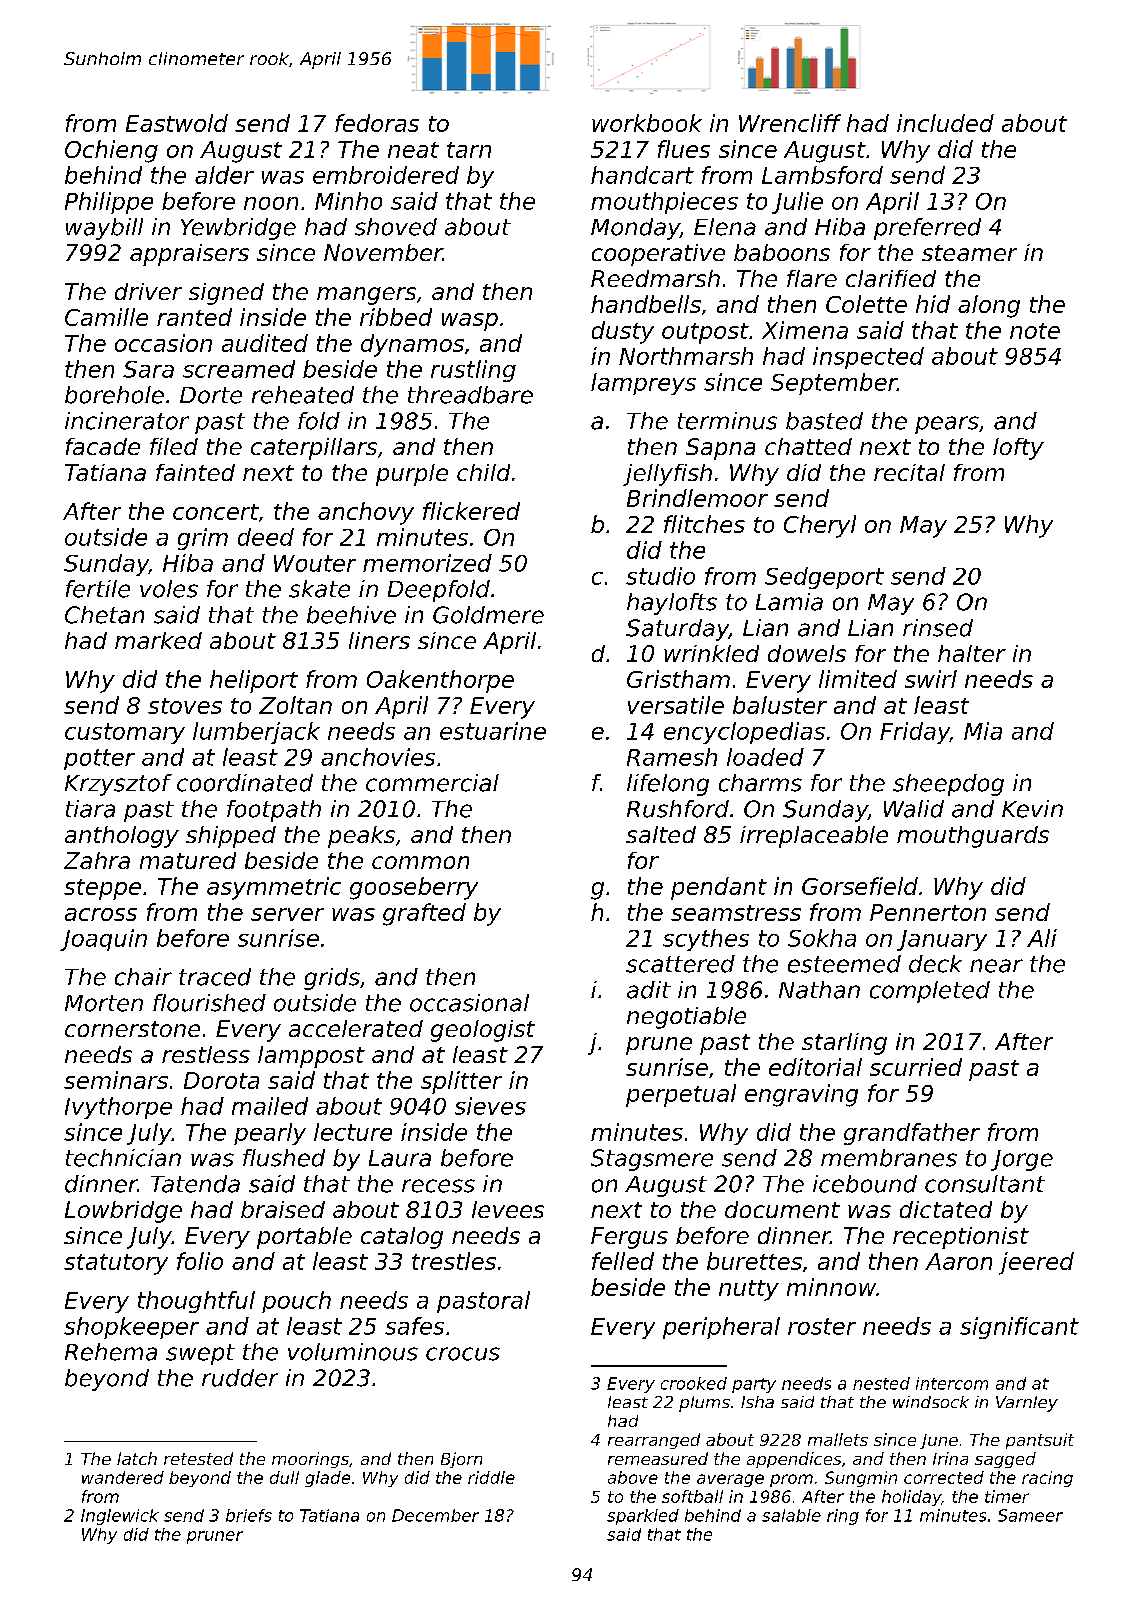 This document has width=1142, height=1622. What do you see at coordinates (103, 446) in the document?
I see `facade` at bounding box center [103, 446].
